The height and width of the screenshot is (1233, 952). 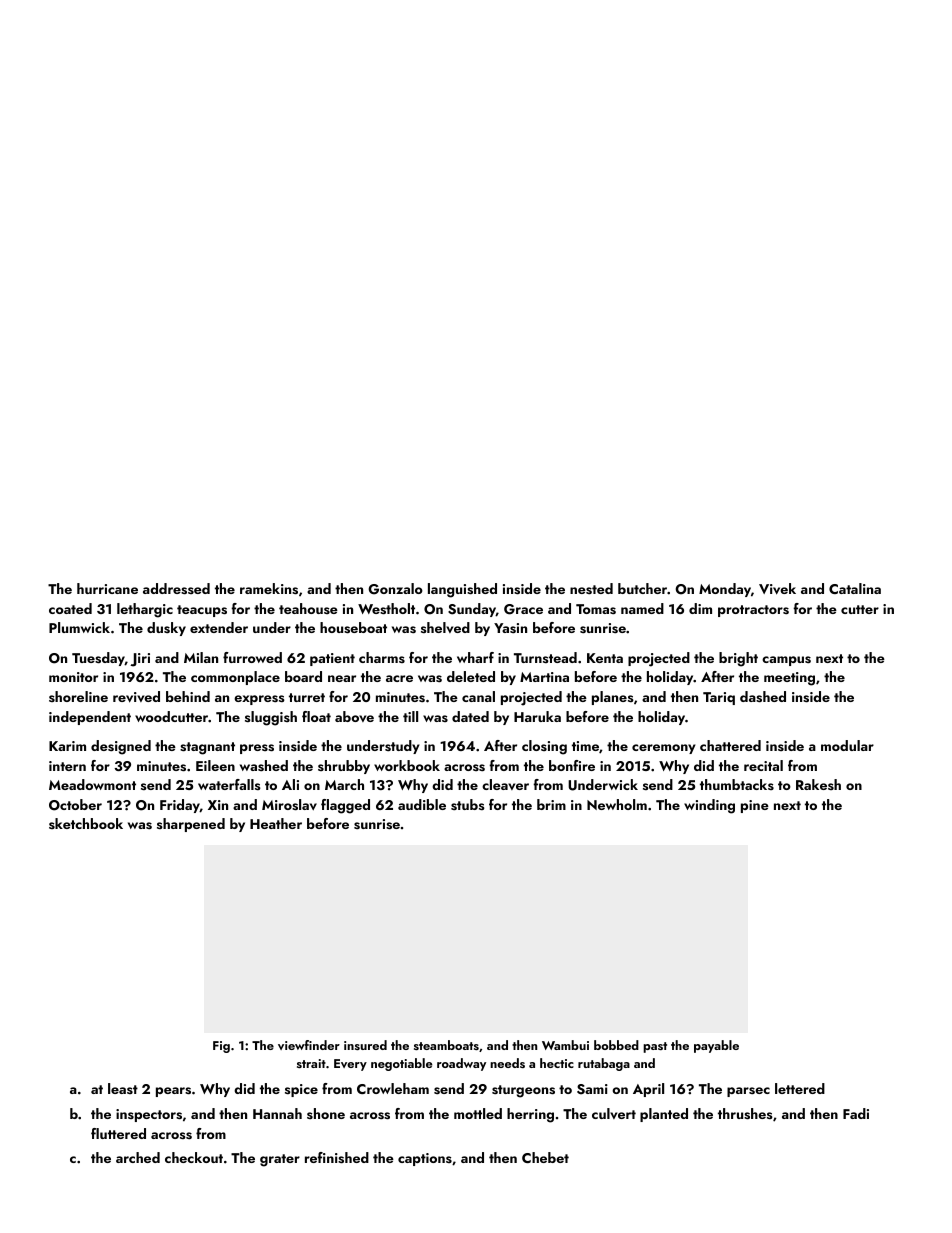 I want to click on modular, so click(x=847, y=745).
